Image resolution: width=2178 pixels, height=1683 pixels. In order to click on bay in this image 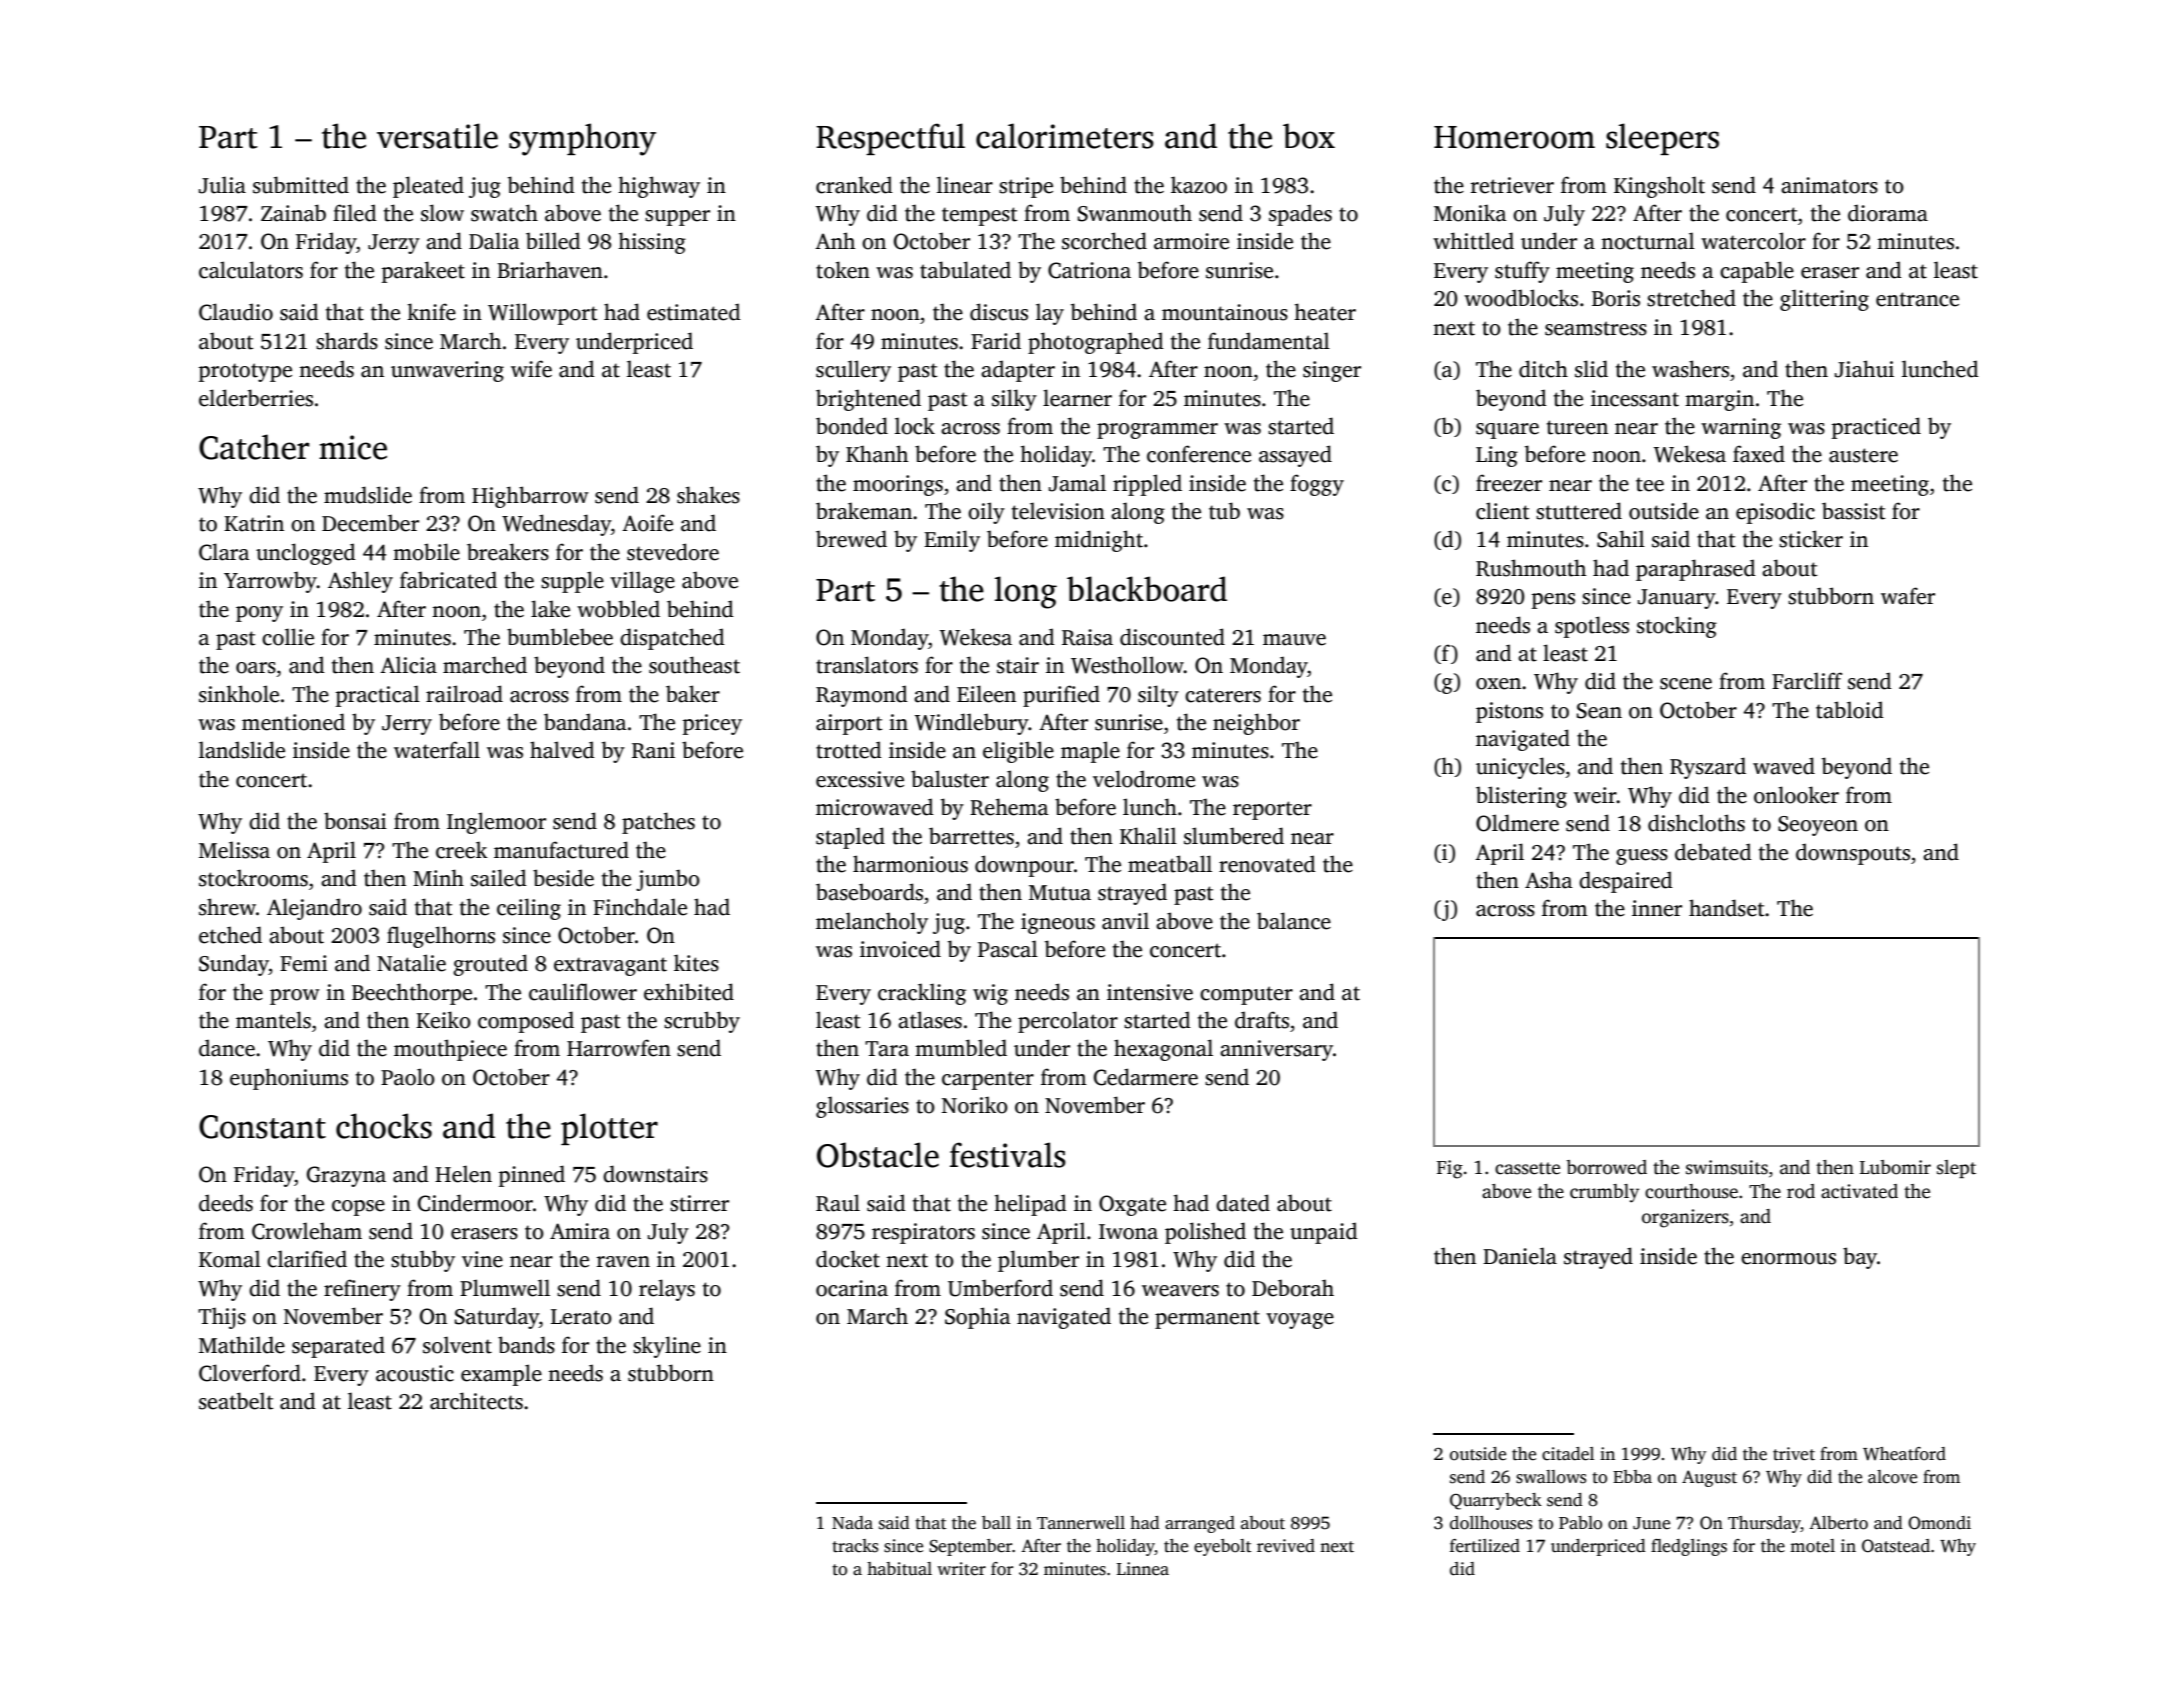, I will do `click(1860, 1258)`.
